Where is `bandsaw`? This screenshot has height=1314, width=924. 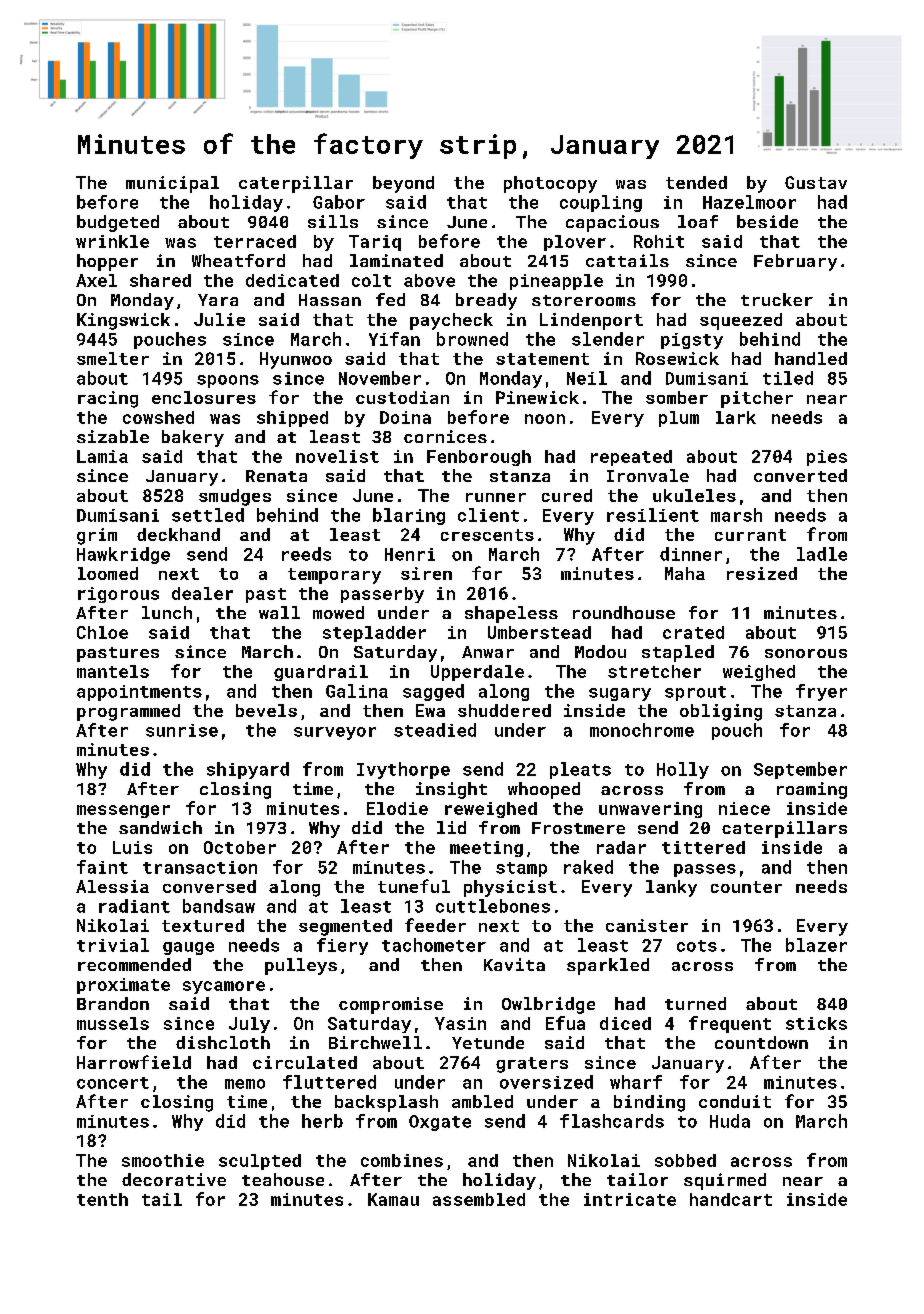
bandsaw is located at coordinates (219, 906).
